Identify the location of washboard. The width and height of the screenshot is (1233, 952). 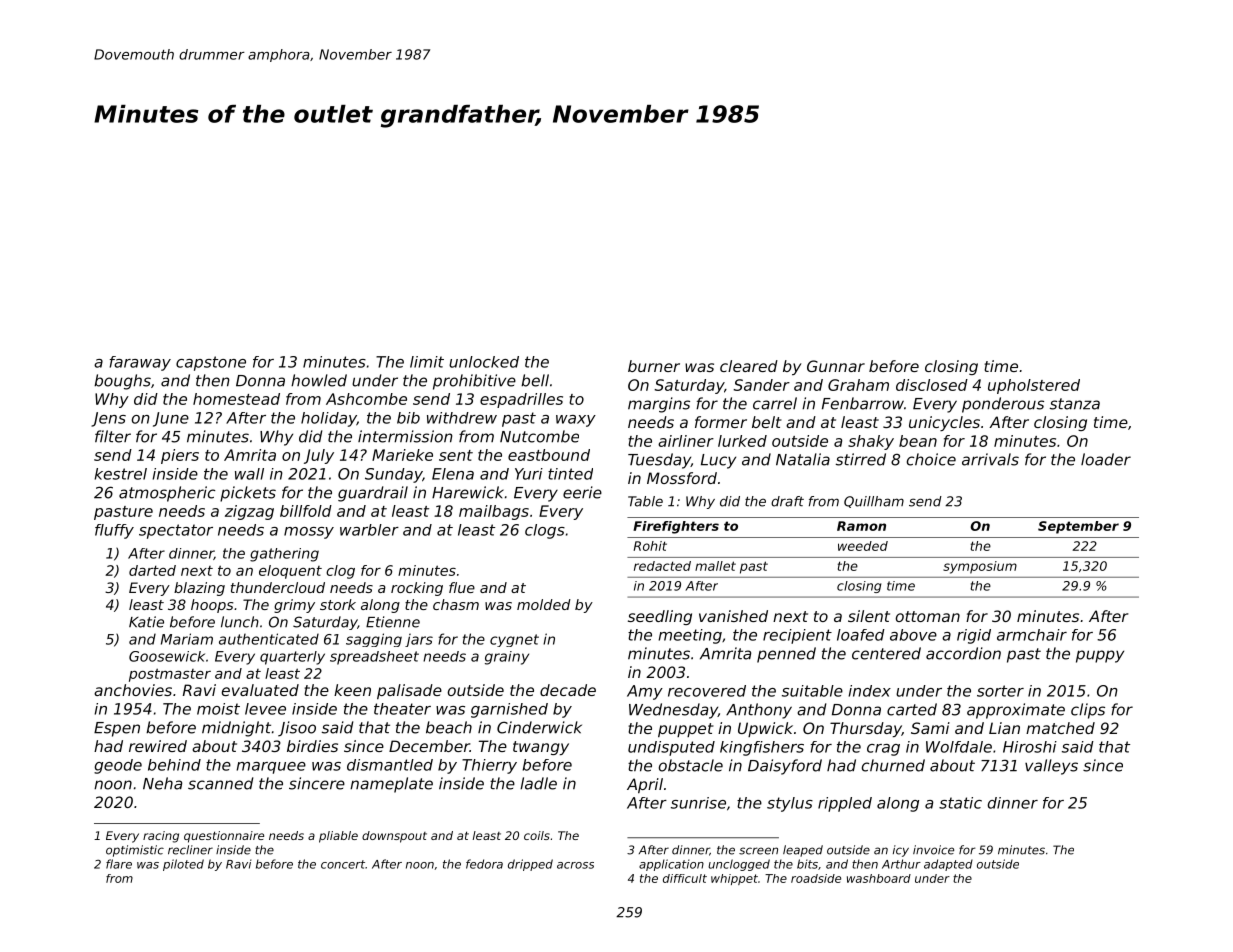
(879, 878).
